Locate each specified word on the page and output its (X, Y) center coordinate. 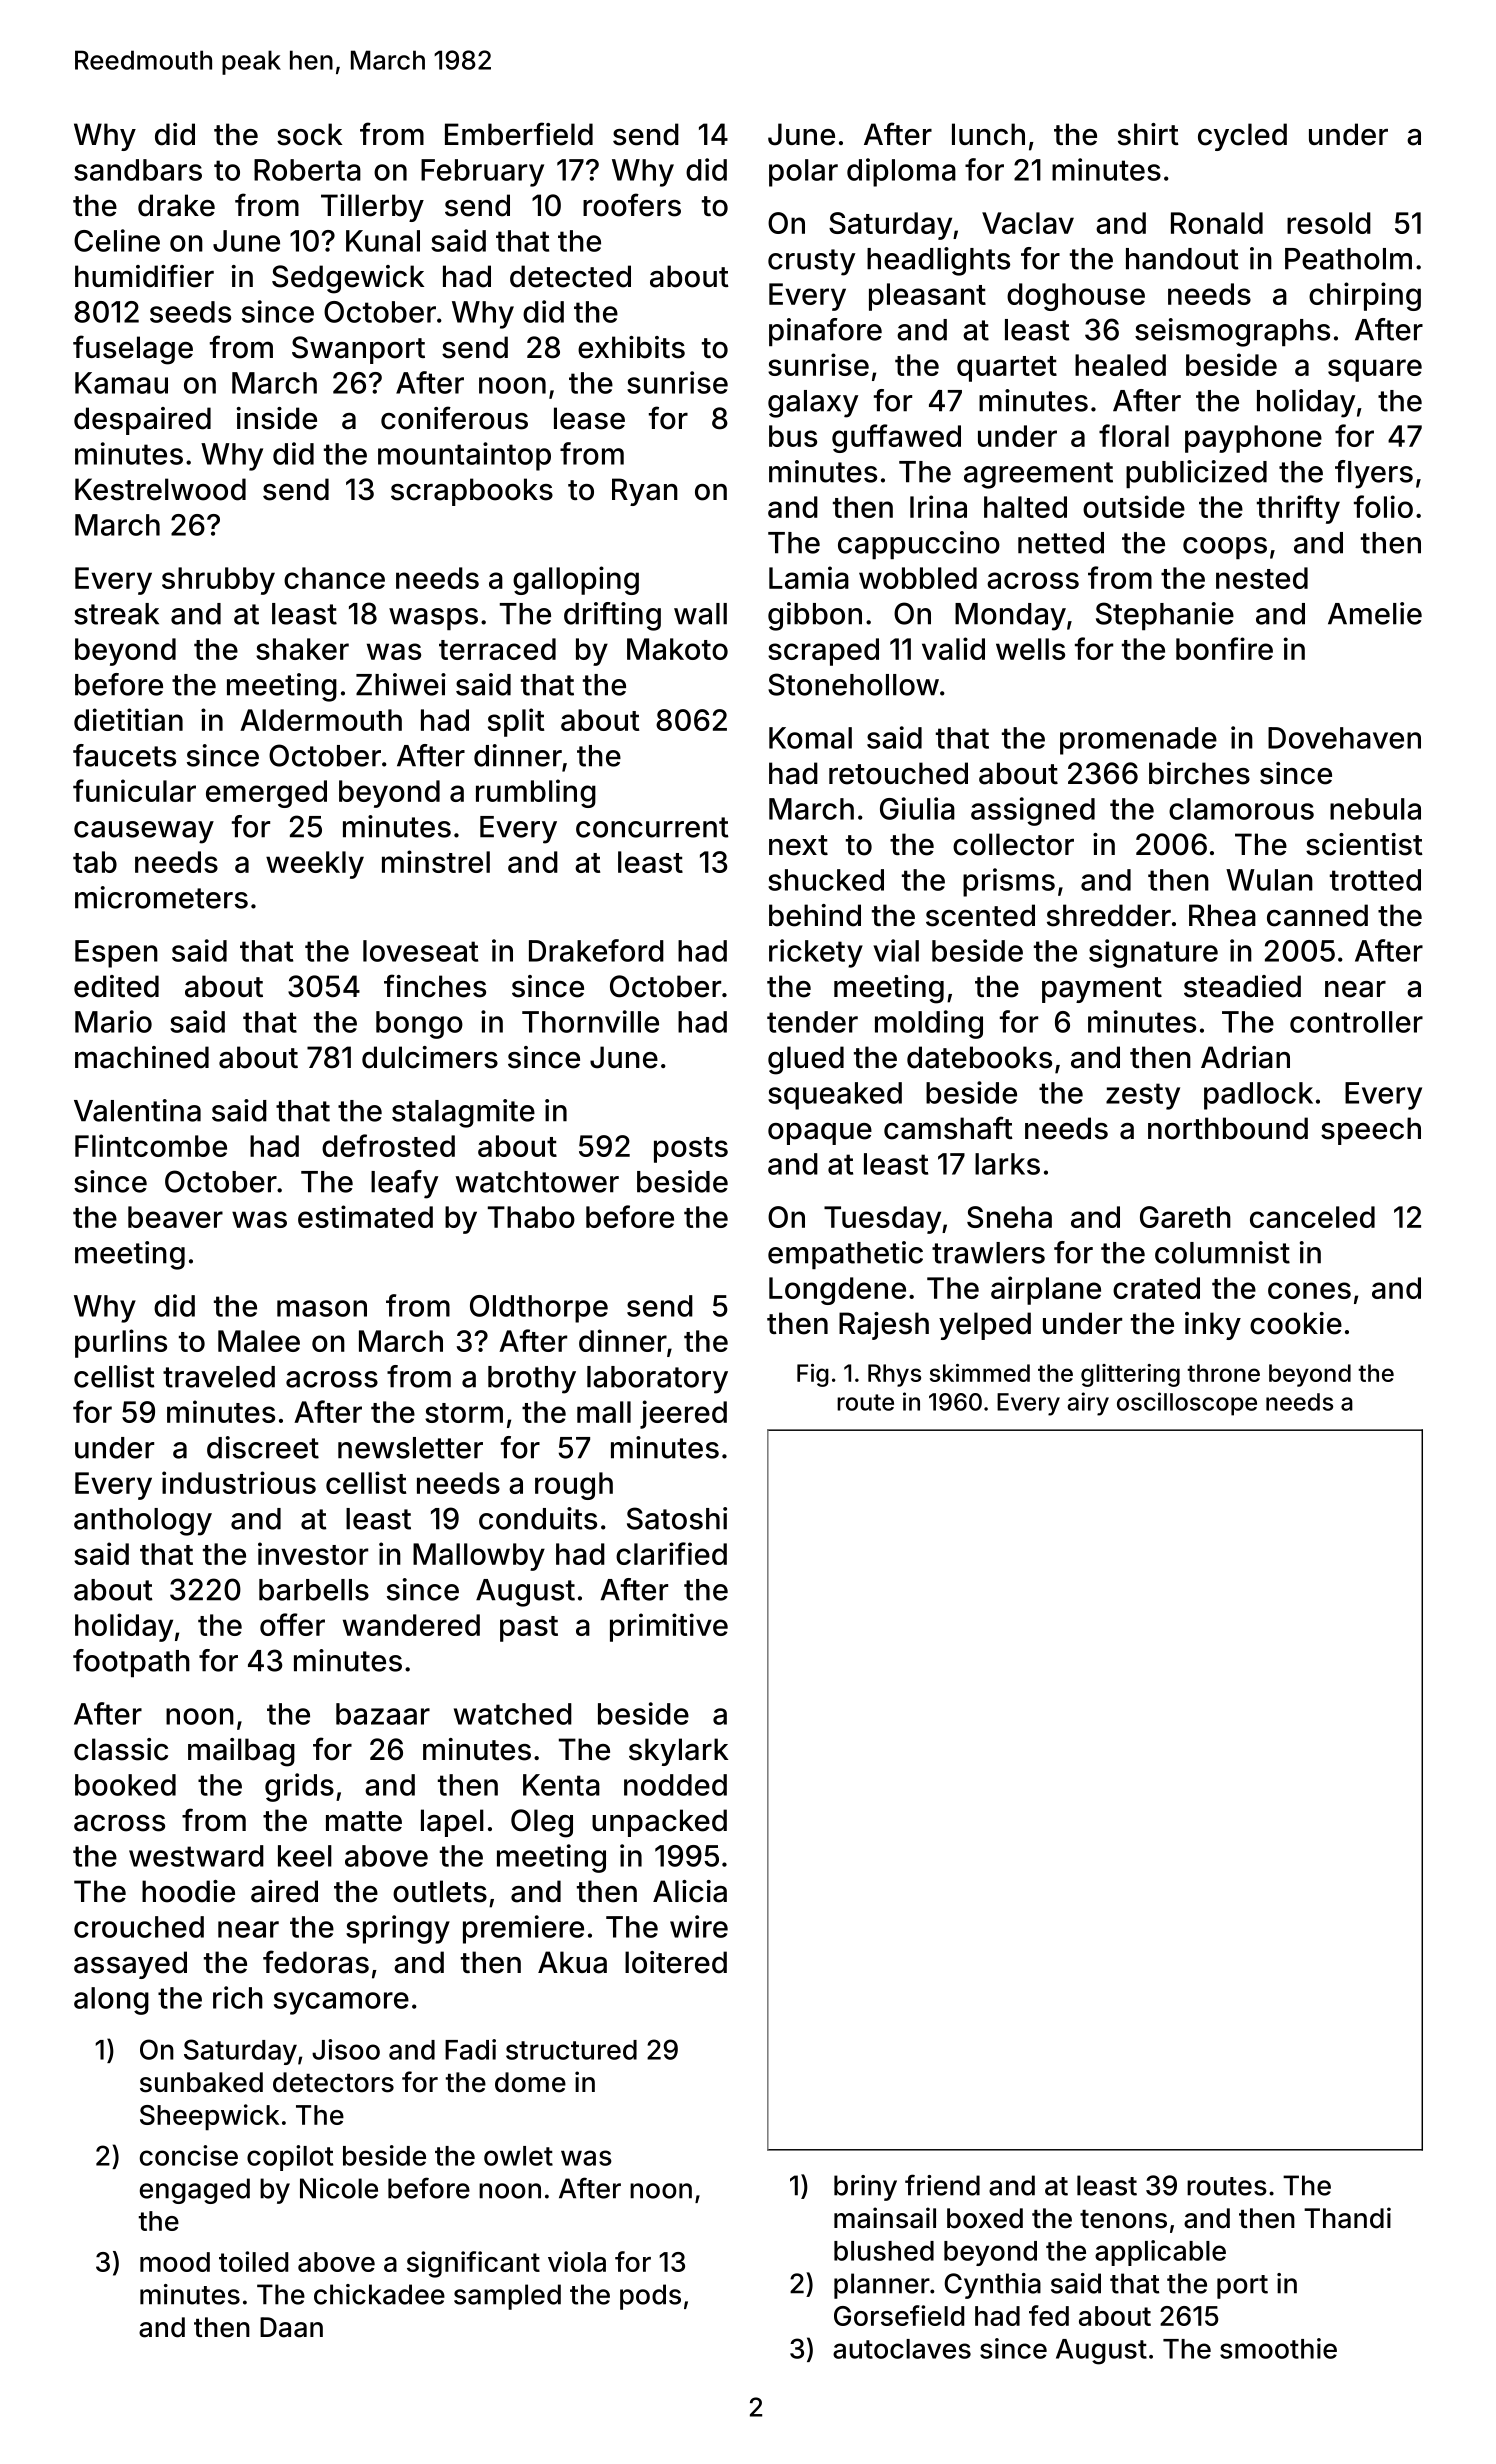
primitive (669, 1627)
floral (1134, 435)
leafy (404, 1184)
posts (691, 1150)
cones (1309, 1290)
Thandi (1347, 2218)
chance (334, 578)
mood (175, 2262)
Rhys (894, 1375)
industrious (239, 1482)
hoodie (188, 1891)
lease (589, 418)
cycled (1242, 137)
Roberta (307, 170)
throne (1223, 1373)
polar (803, 173)
